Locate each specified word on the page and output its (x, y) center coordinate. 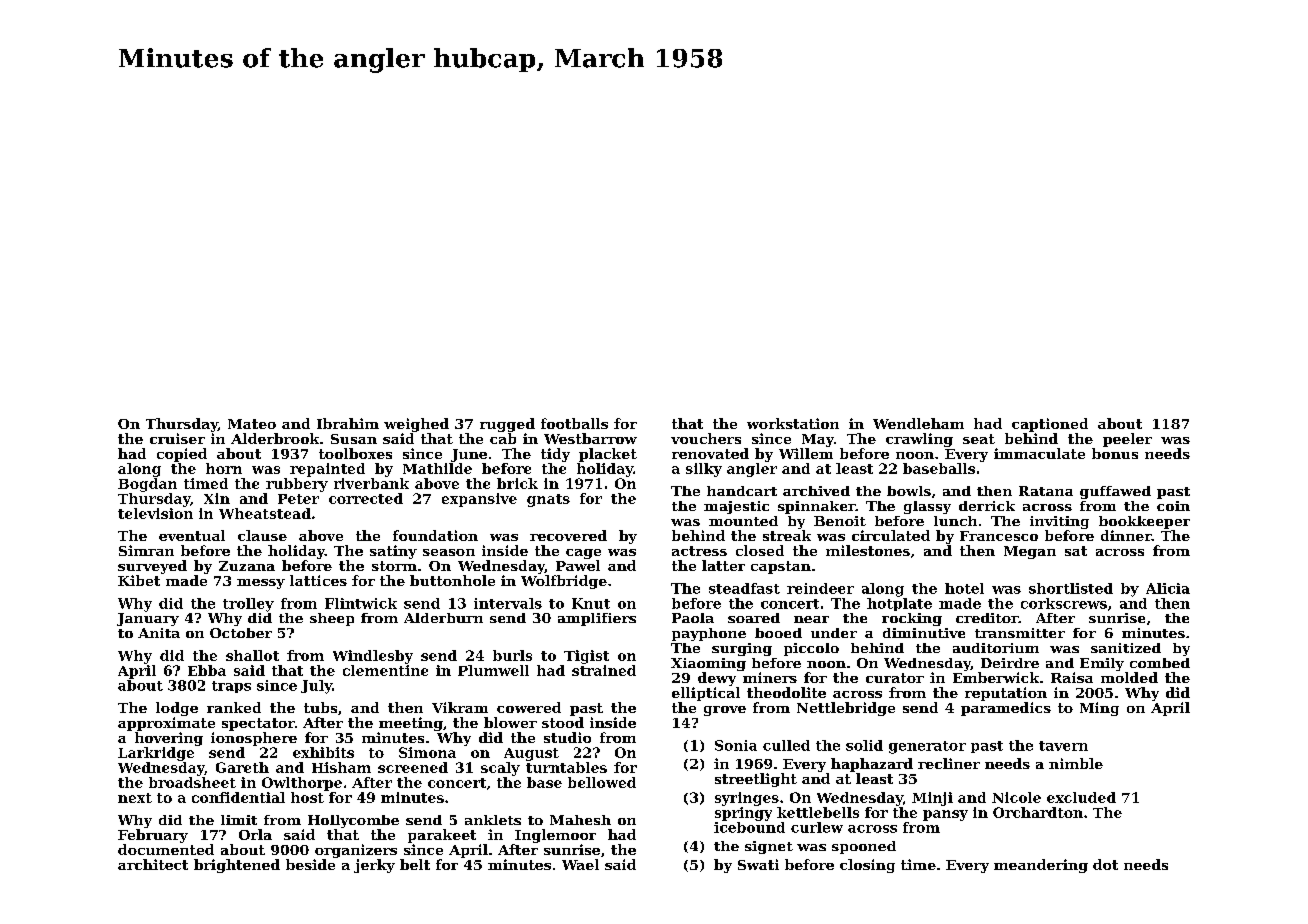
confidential (238, 797)
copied (182, 455)
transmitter (1020, 633)
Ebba (207, 670)
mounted (743, 521)
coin (1173, 506)
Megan (1030, 552)
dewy (717, 679)
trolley (248, 605)
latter (723, 565)
